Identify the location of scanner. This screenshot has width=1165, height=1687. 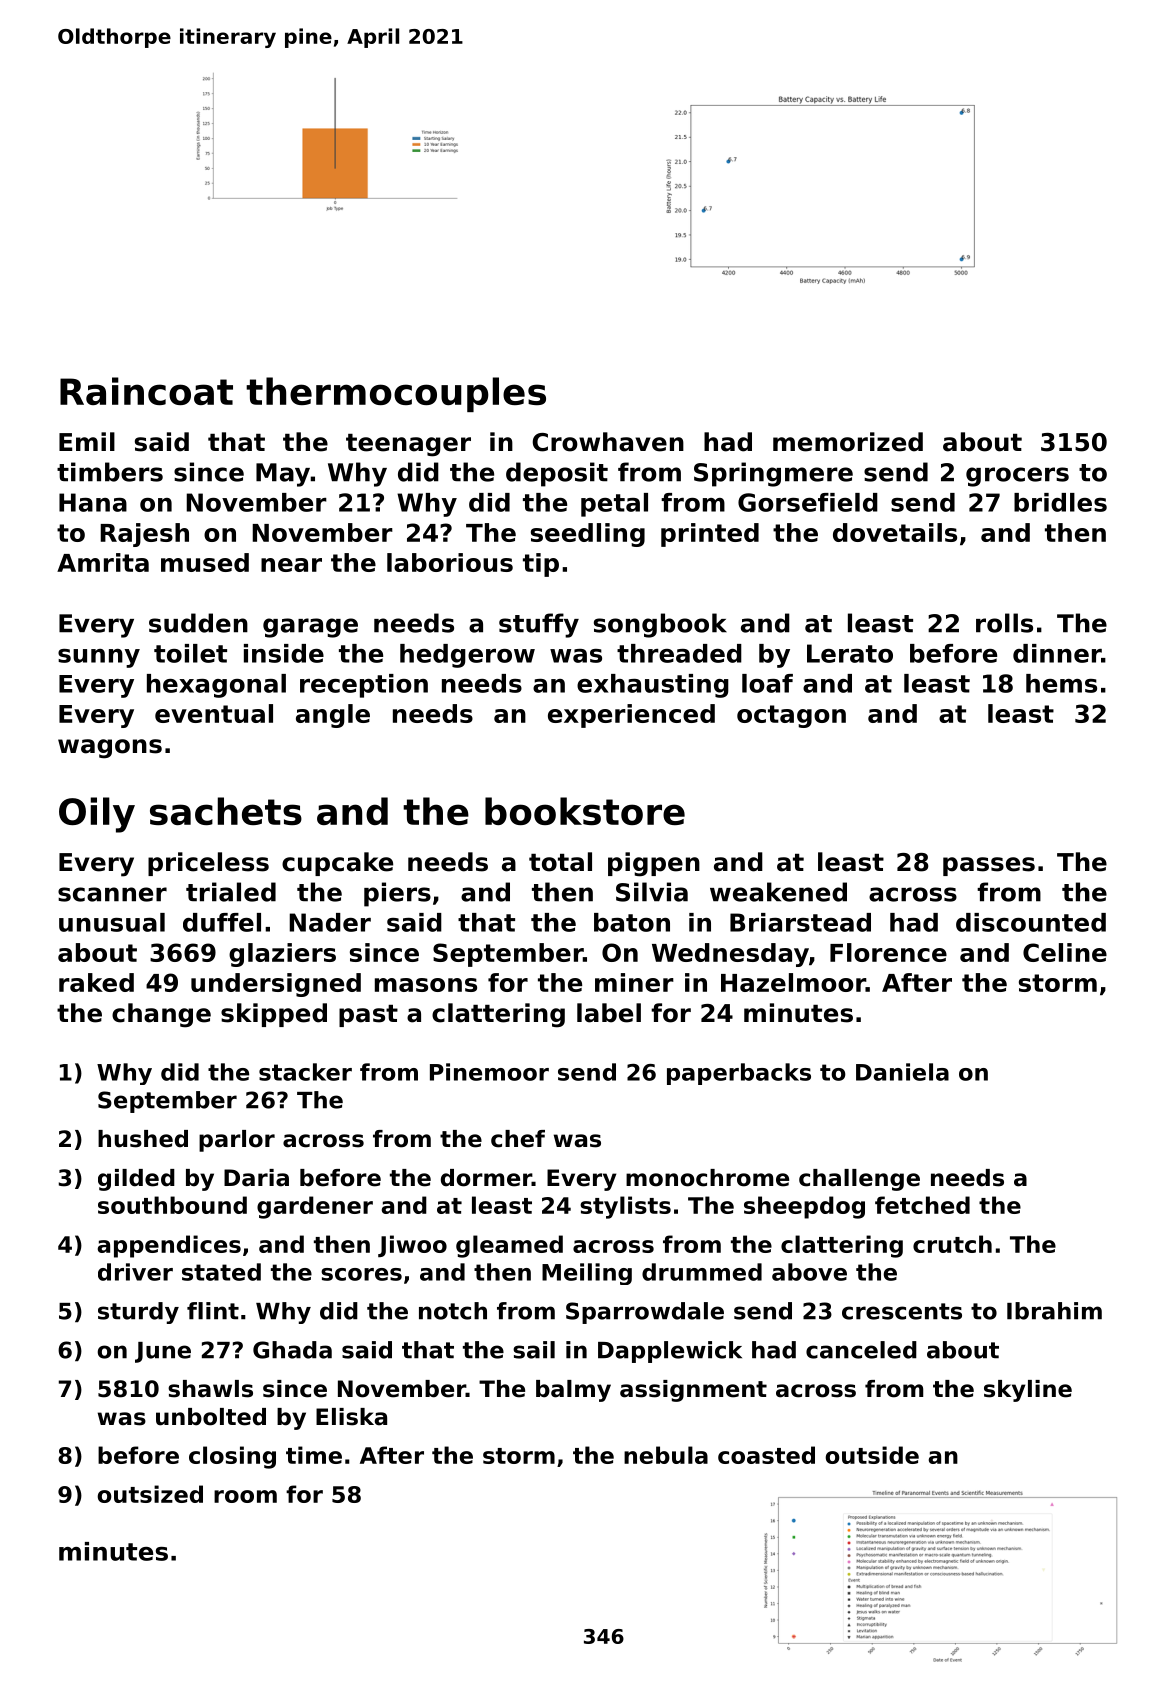
(112, 894).
